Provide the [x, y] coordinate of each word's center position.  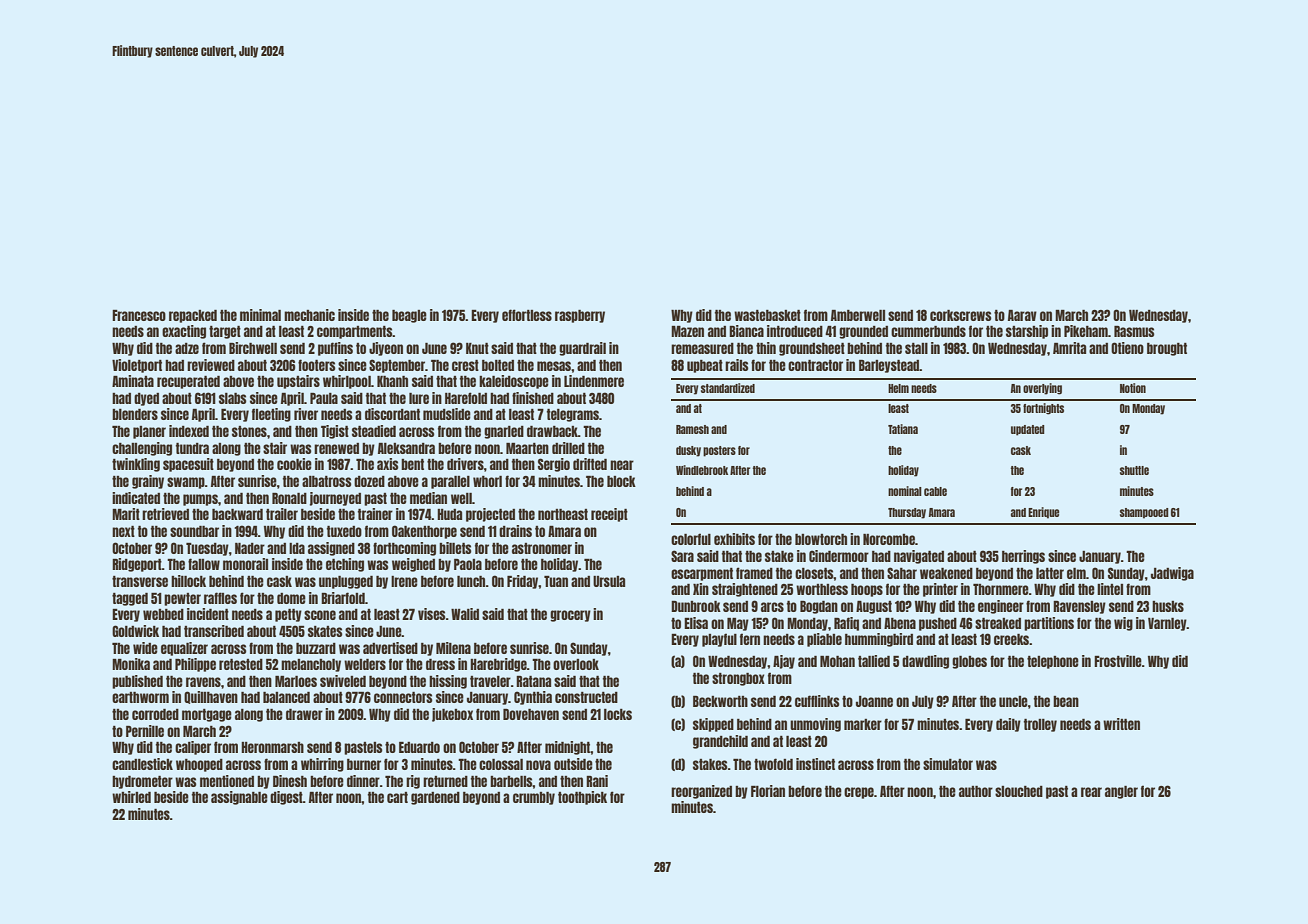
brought [1167, 349]
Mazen [687, 331]
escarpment [702, 574]
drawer [304, 714]
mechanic [309, 315]
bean [1066, 701]
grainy [148, 482]
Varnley [1167, 624]
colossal [501, 764]
